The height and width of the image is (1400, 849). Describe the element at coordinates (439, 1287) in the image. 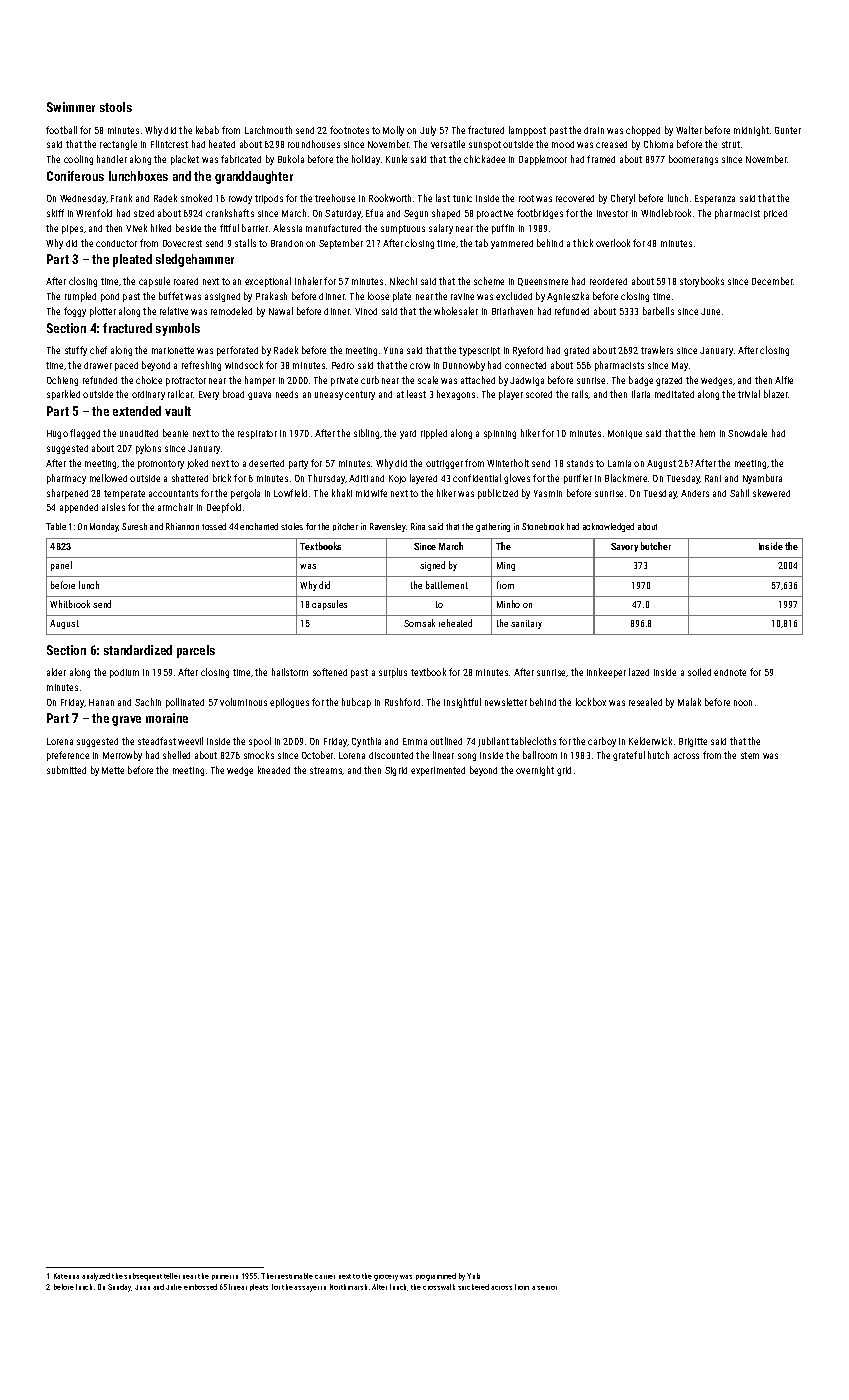

I see `crosswalk` at that location.
